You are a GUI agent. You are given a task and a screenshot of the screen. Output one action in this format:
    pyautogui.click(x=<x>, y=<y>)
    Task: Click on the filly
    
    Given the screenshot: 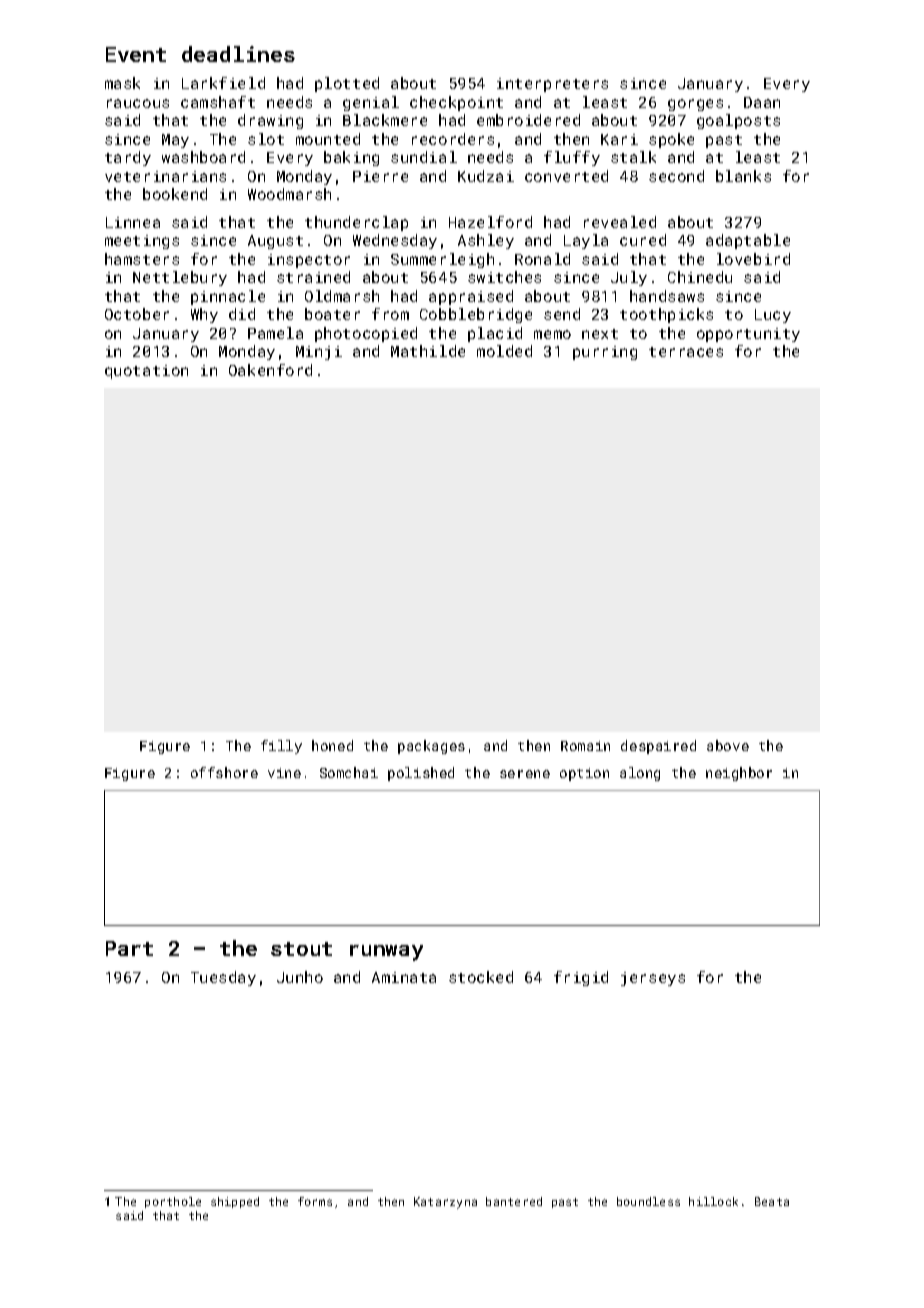 What is the action you would take?
    pyautogui.click(x=281, y=747)
